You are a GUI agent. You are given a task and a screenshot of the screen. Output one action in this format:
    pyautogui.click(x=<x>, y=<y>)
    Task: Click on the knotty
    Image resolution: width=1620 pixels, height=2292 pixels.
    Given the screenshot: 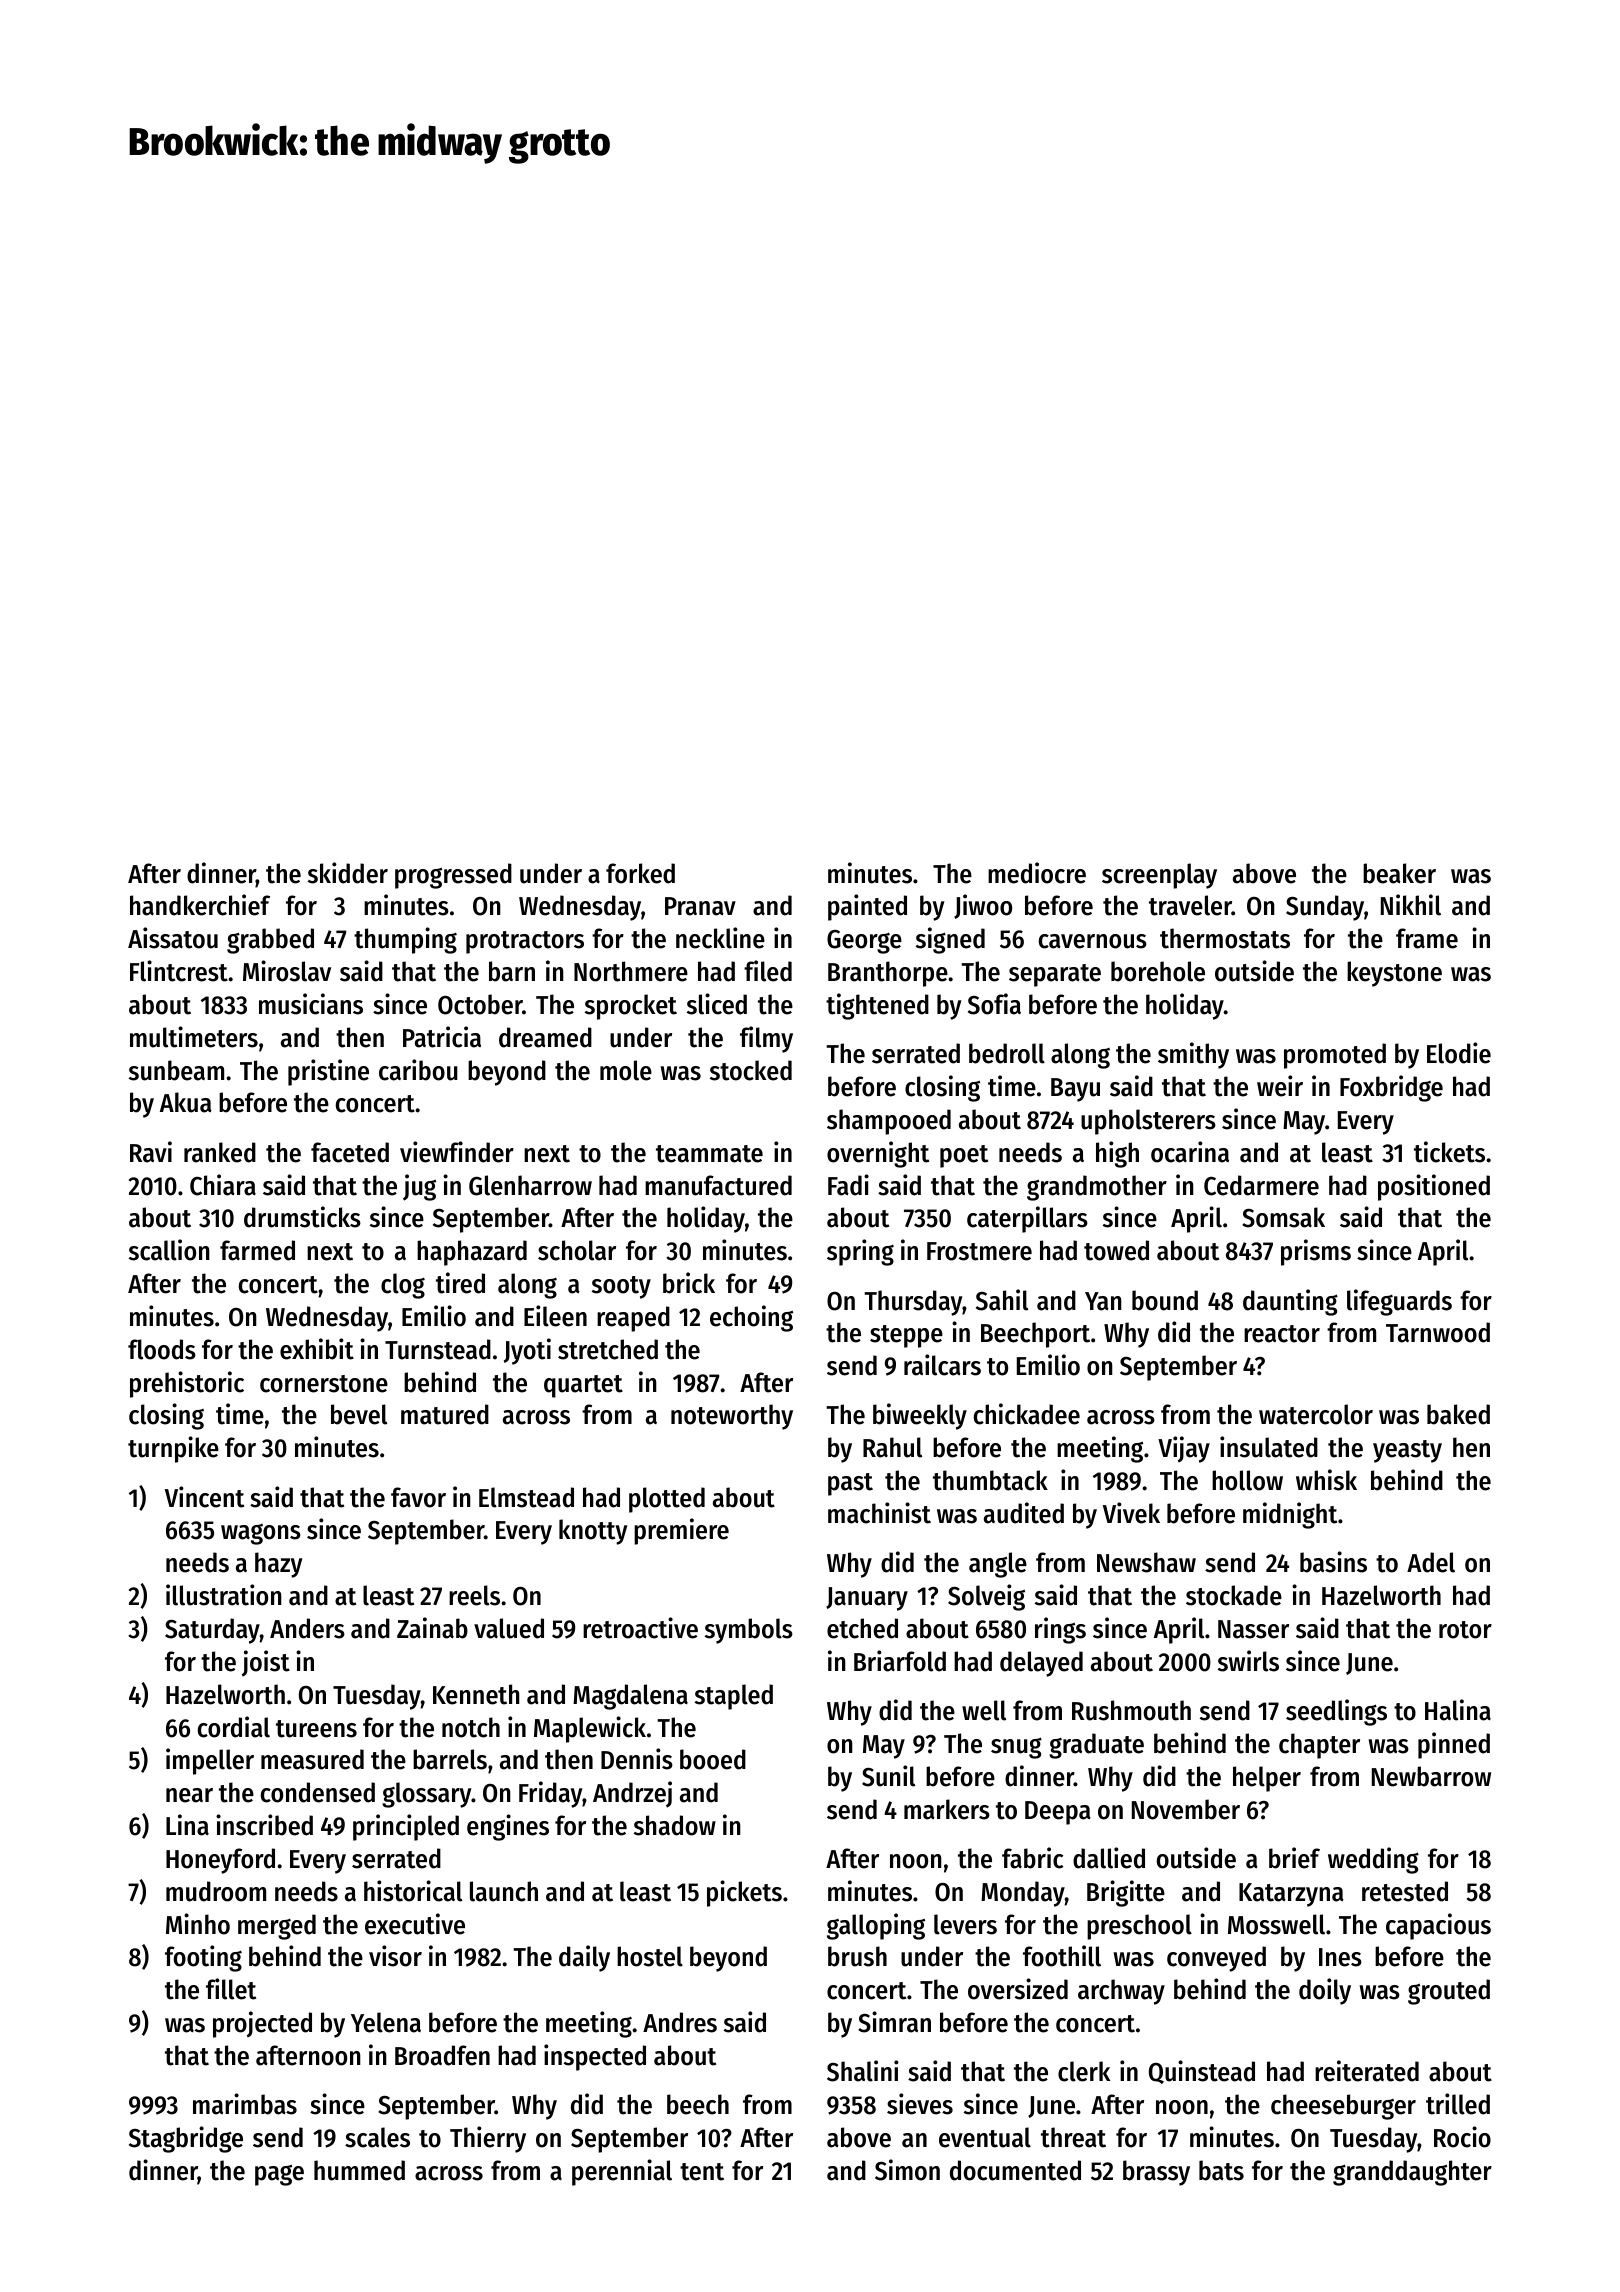 What is the action you would take?
    pyautogui.click(x=593, y=1532)
